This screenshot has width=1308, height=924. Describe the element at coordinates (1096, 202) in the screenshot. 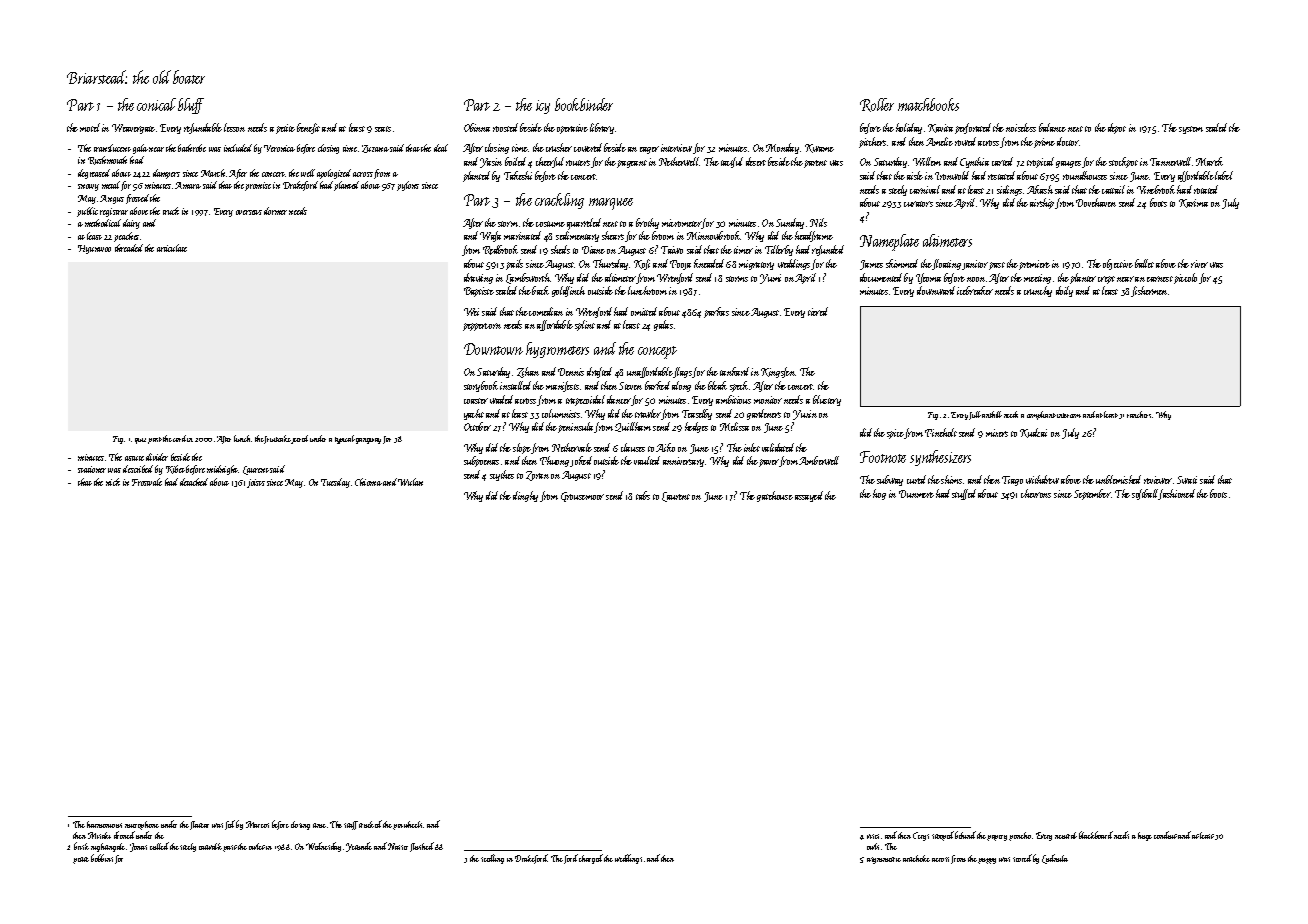

I see `Dovehaven` at that location.
